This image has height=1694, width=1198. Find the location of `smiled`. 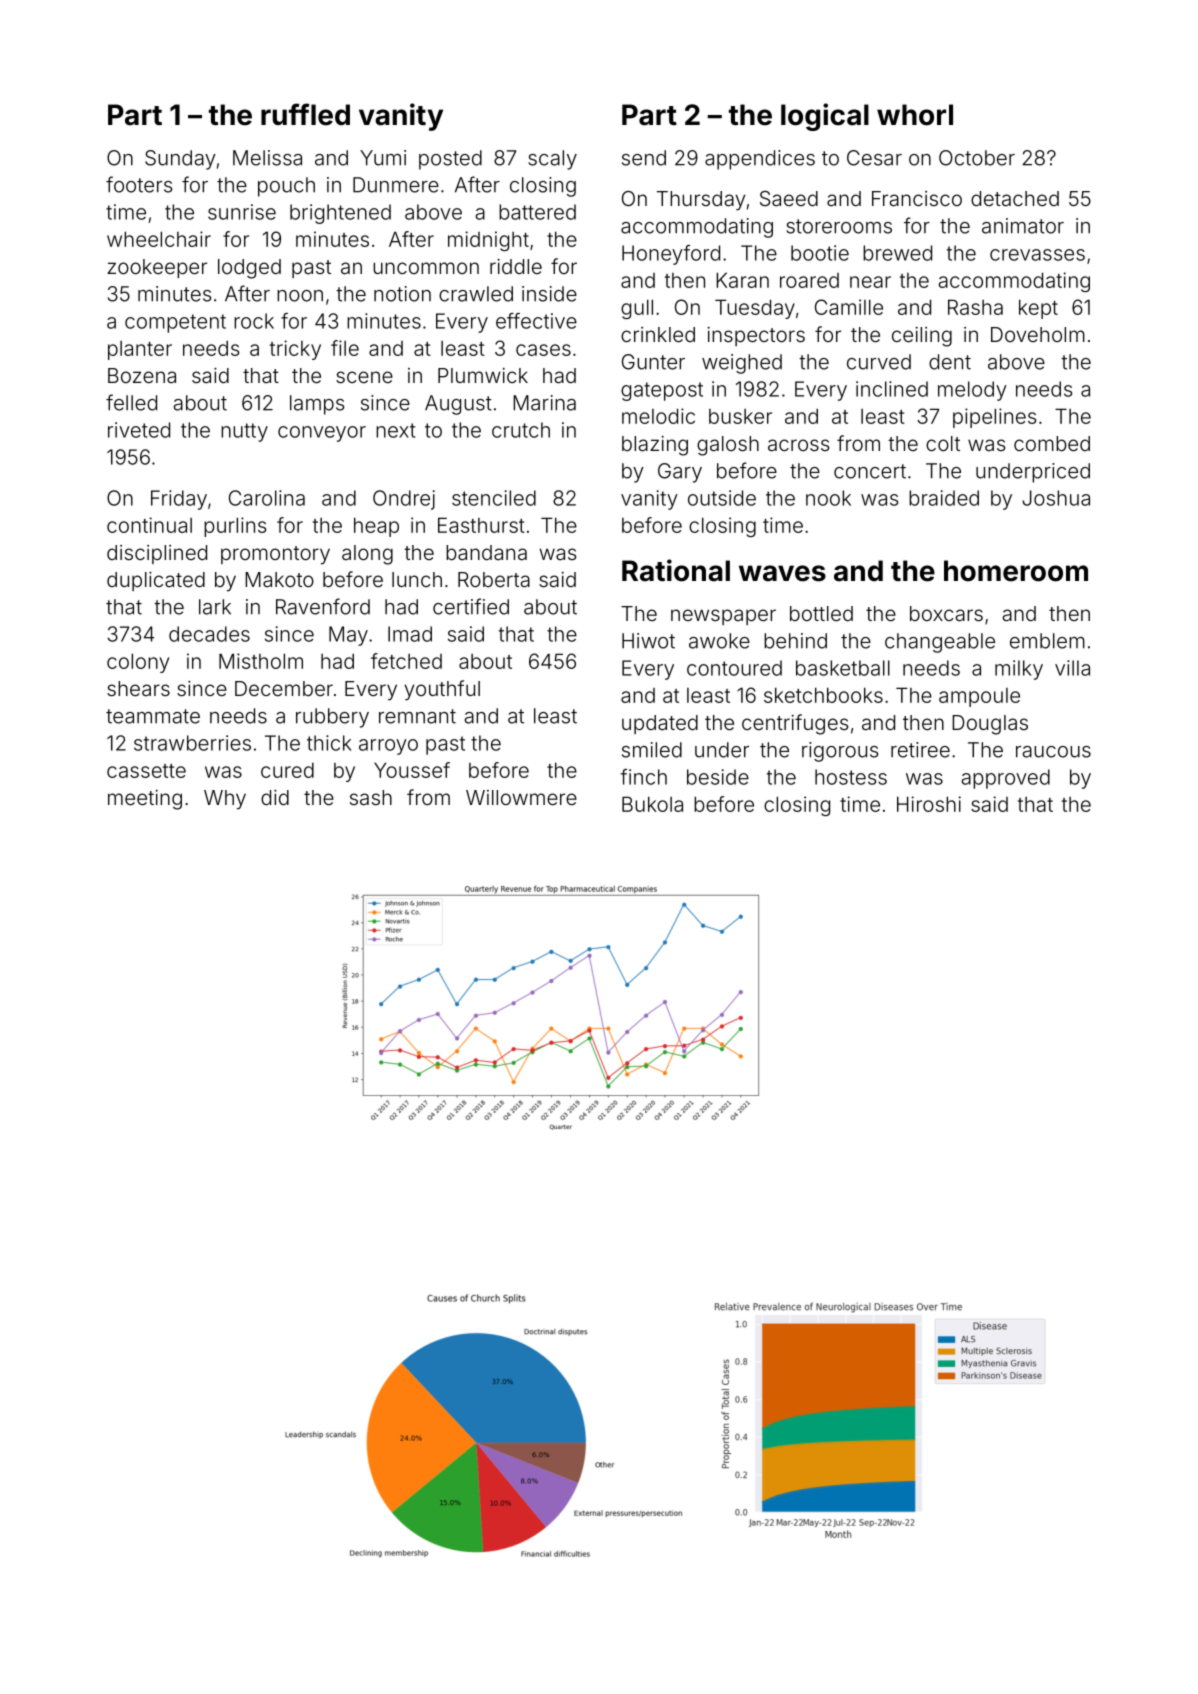

smiled is located at coordinates (652, 750).
